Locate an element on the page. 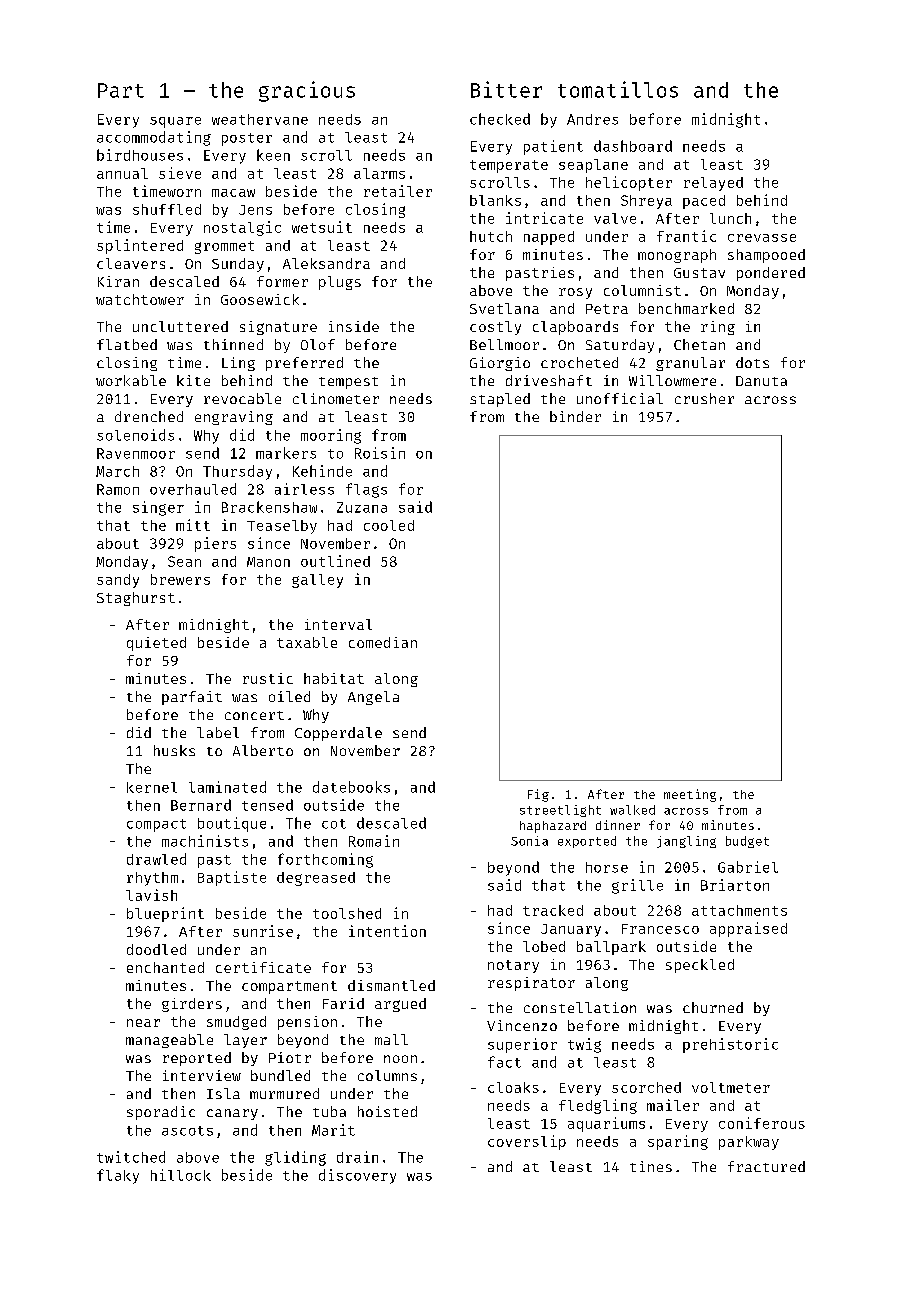 This image has height=1316, width=908. accommodating is located at coordinates (154, 138).
